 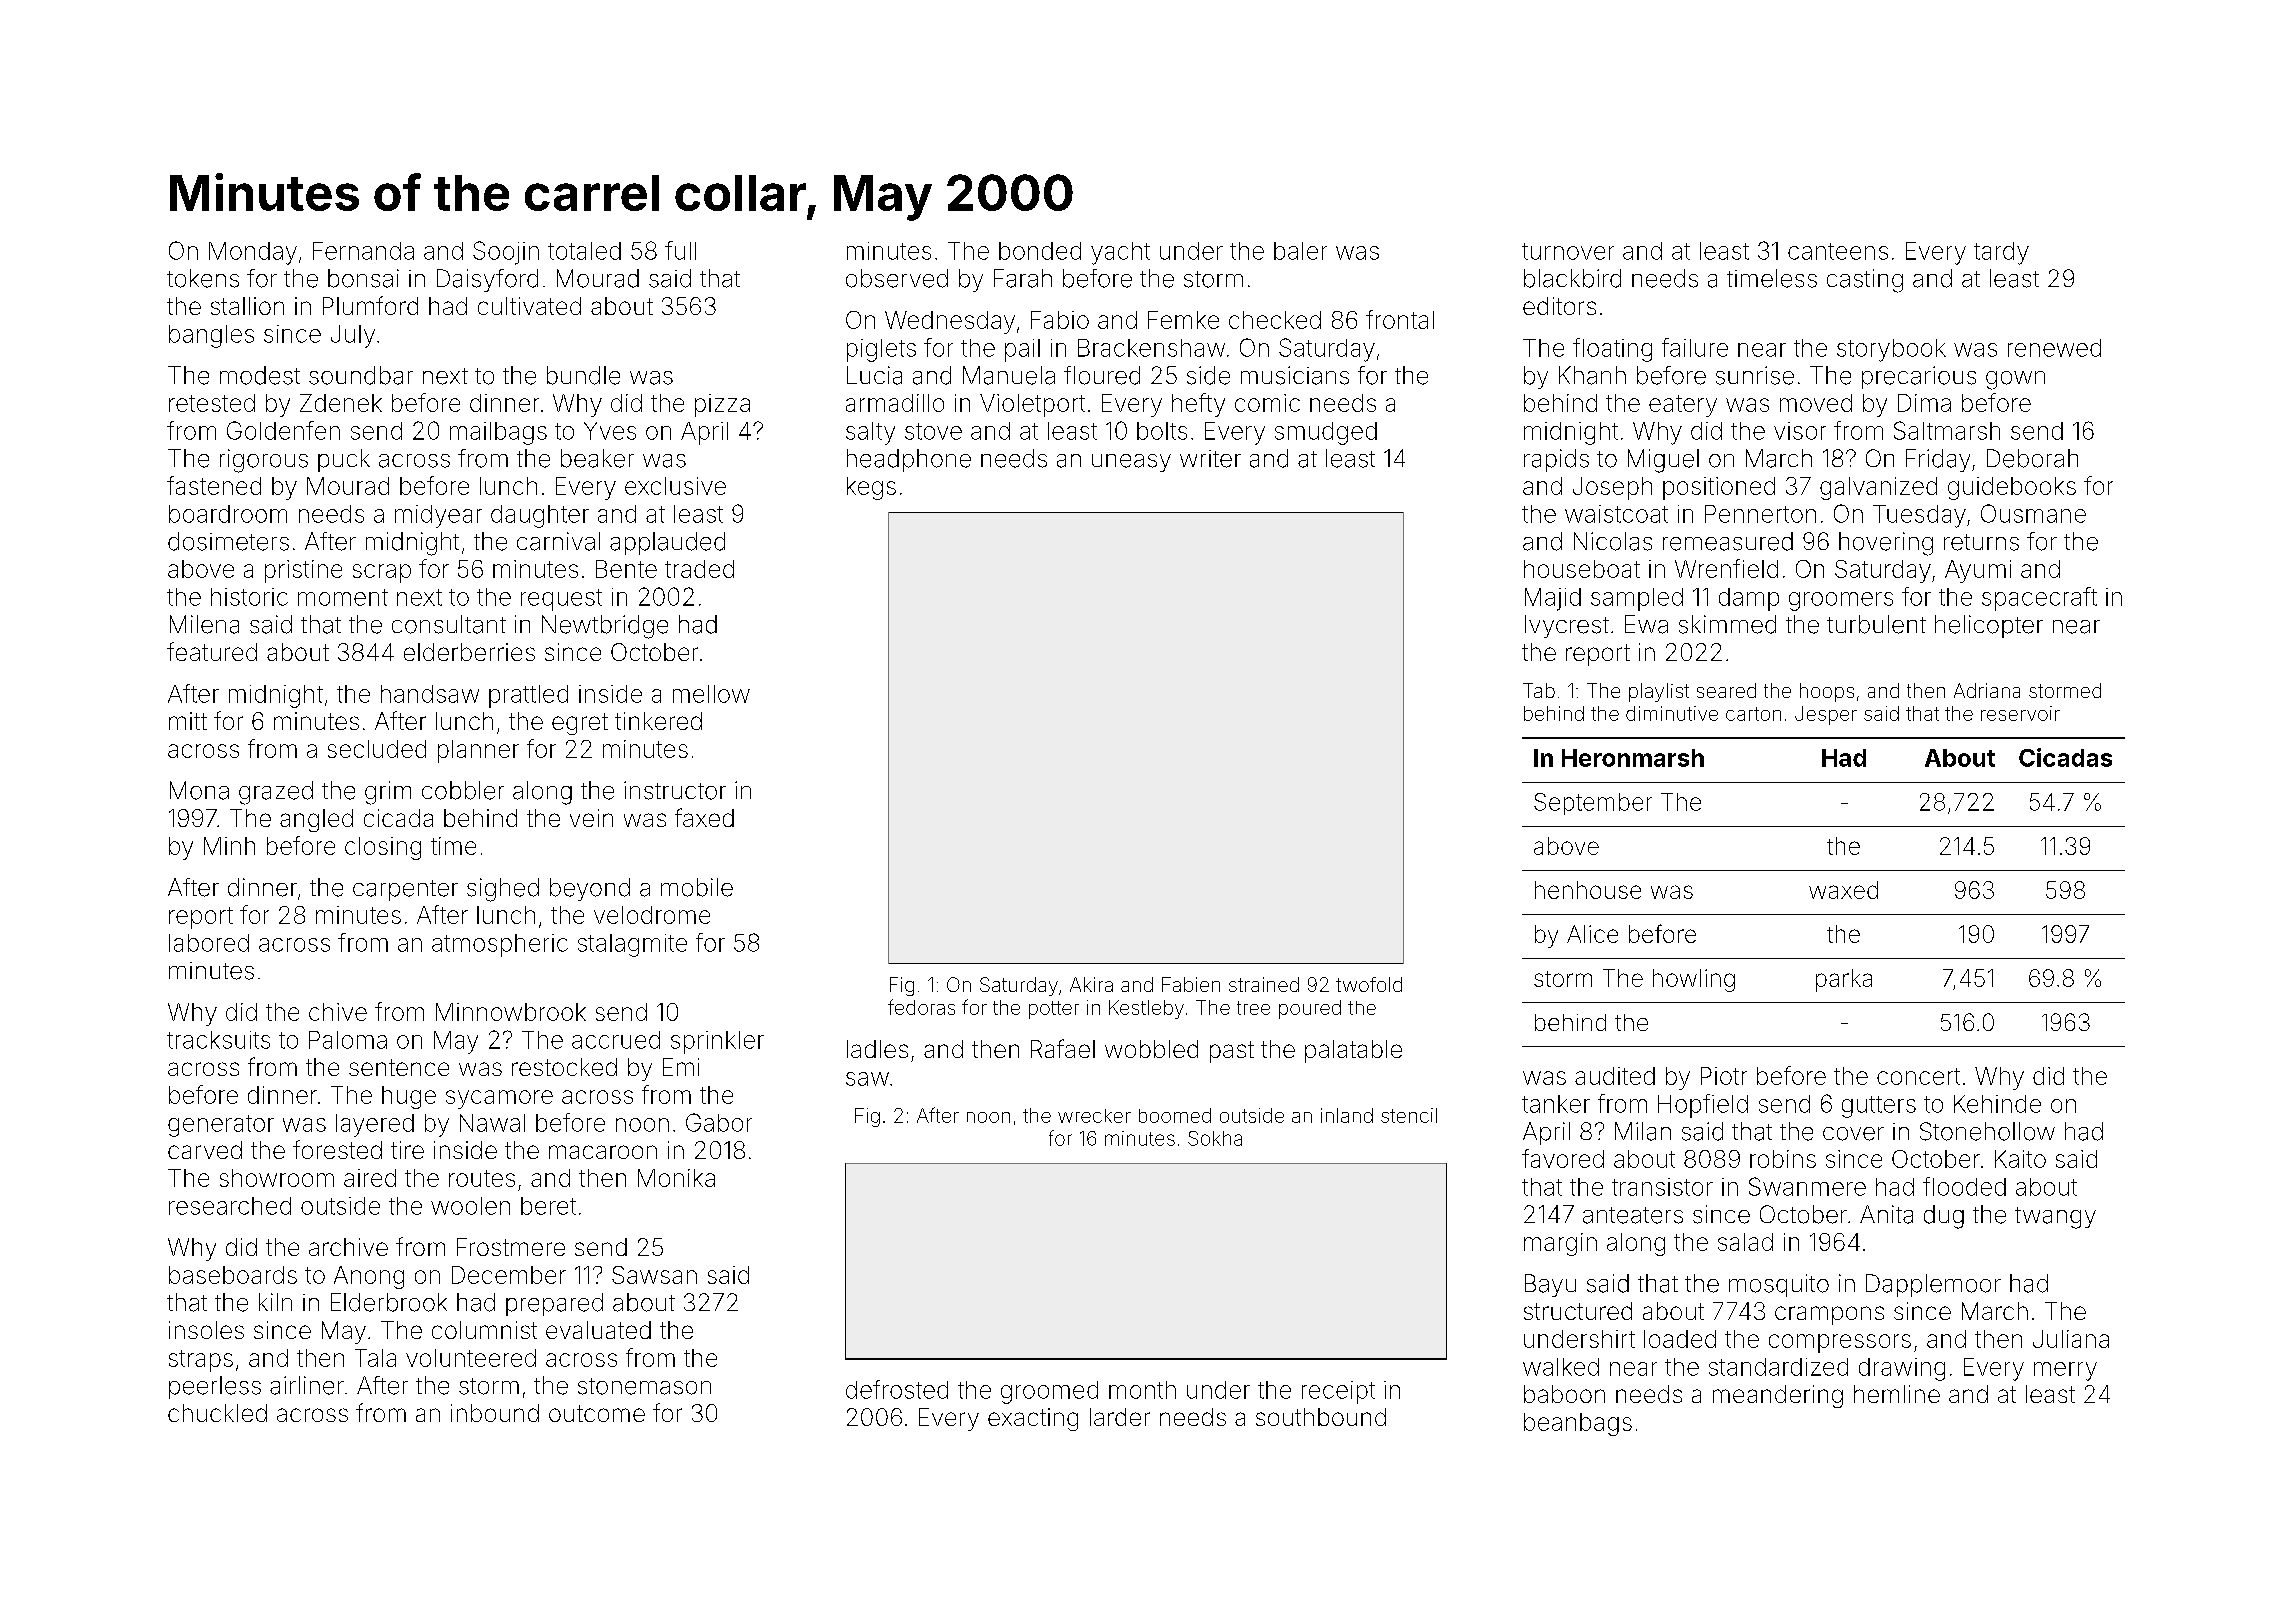 I want to click on dosimeters, so click(x=228, y=541).
